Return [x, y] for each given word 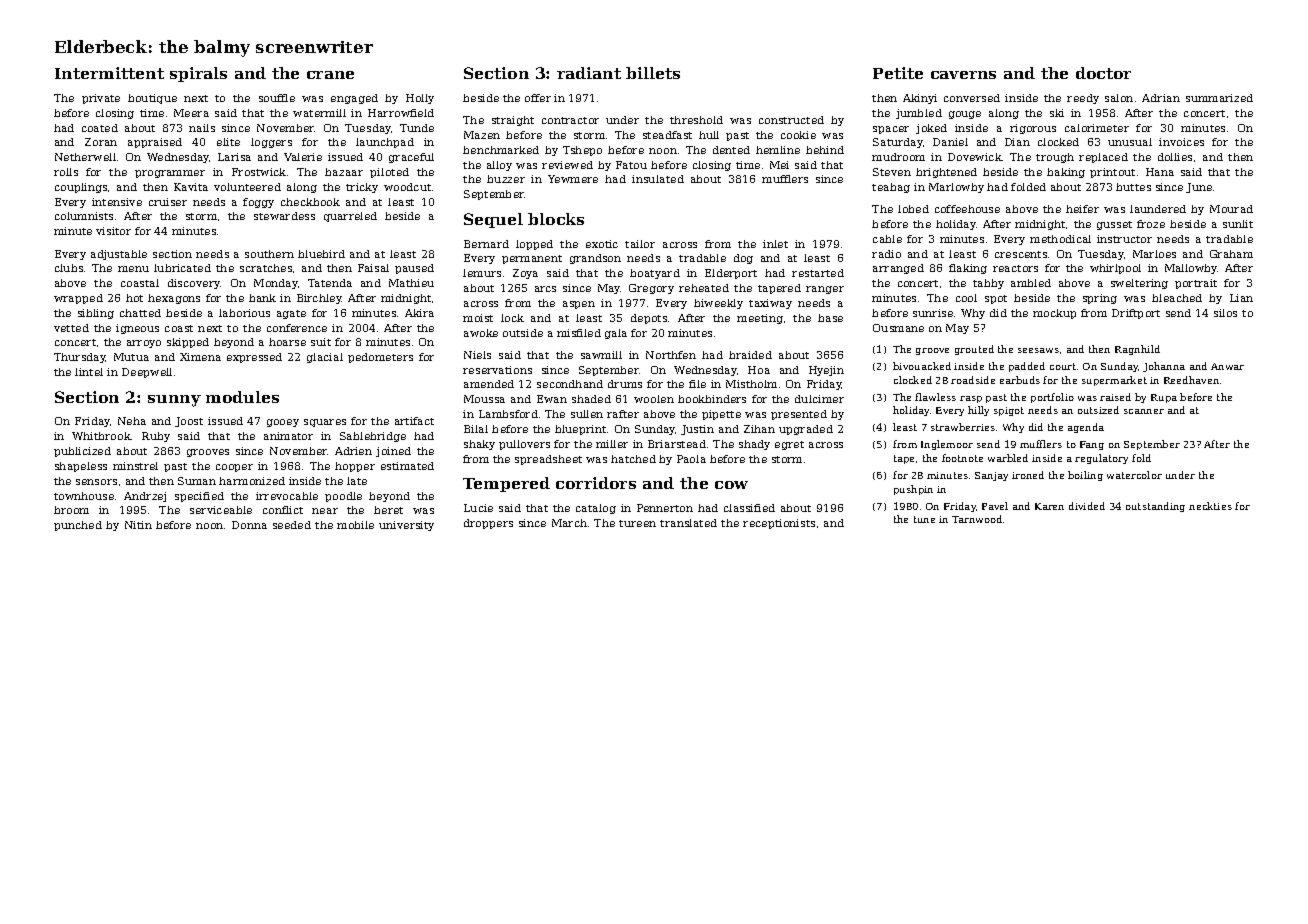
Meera [191, 113]
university [406, 526]
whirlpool [1115, 269]
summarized [1219, 98]
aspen [579, 305]
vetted [71, 328]
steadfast [667, 135]
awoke [481, 333]
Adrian [1161, 98]
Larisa [234, 157]
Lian [1241, 298]
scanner [1144, 411]
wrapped [78, 299]
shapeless [81, 467]
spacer [891, 130]
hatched [633, 459]
